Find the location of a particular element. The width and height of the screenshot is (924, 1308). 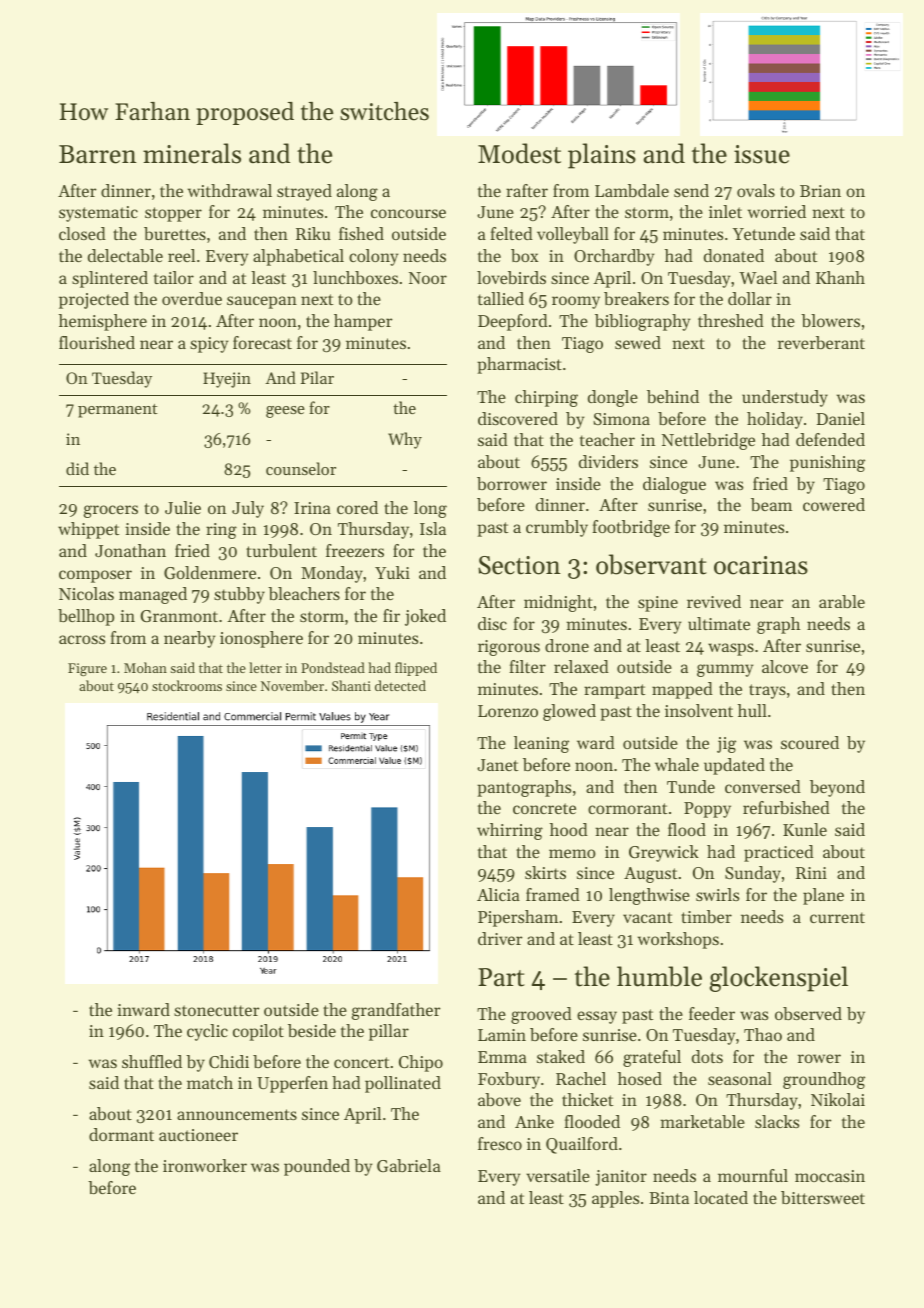

Brian is located at coordinates (820, 191).
